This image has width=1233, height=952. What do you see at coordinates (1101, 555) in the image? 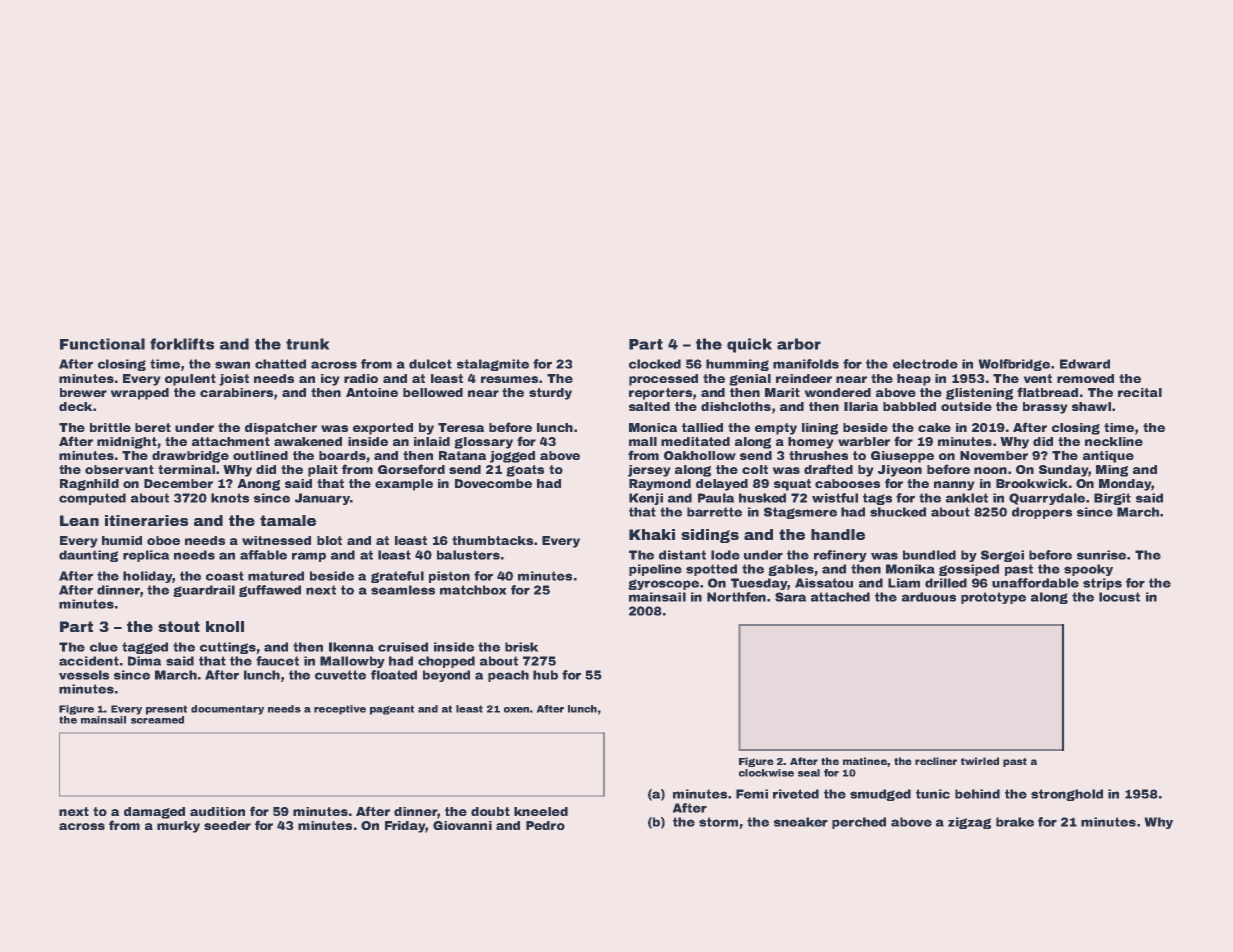
I see `sunrise` at bounding box center [1101, 555].
